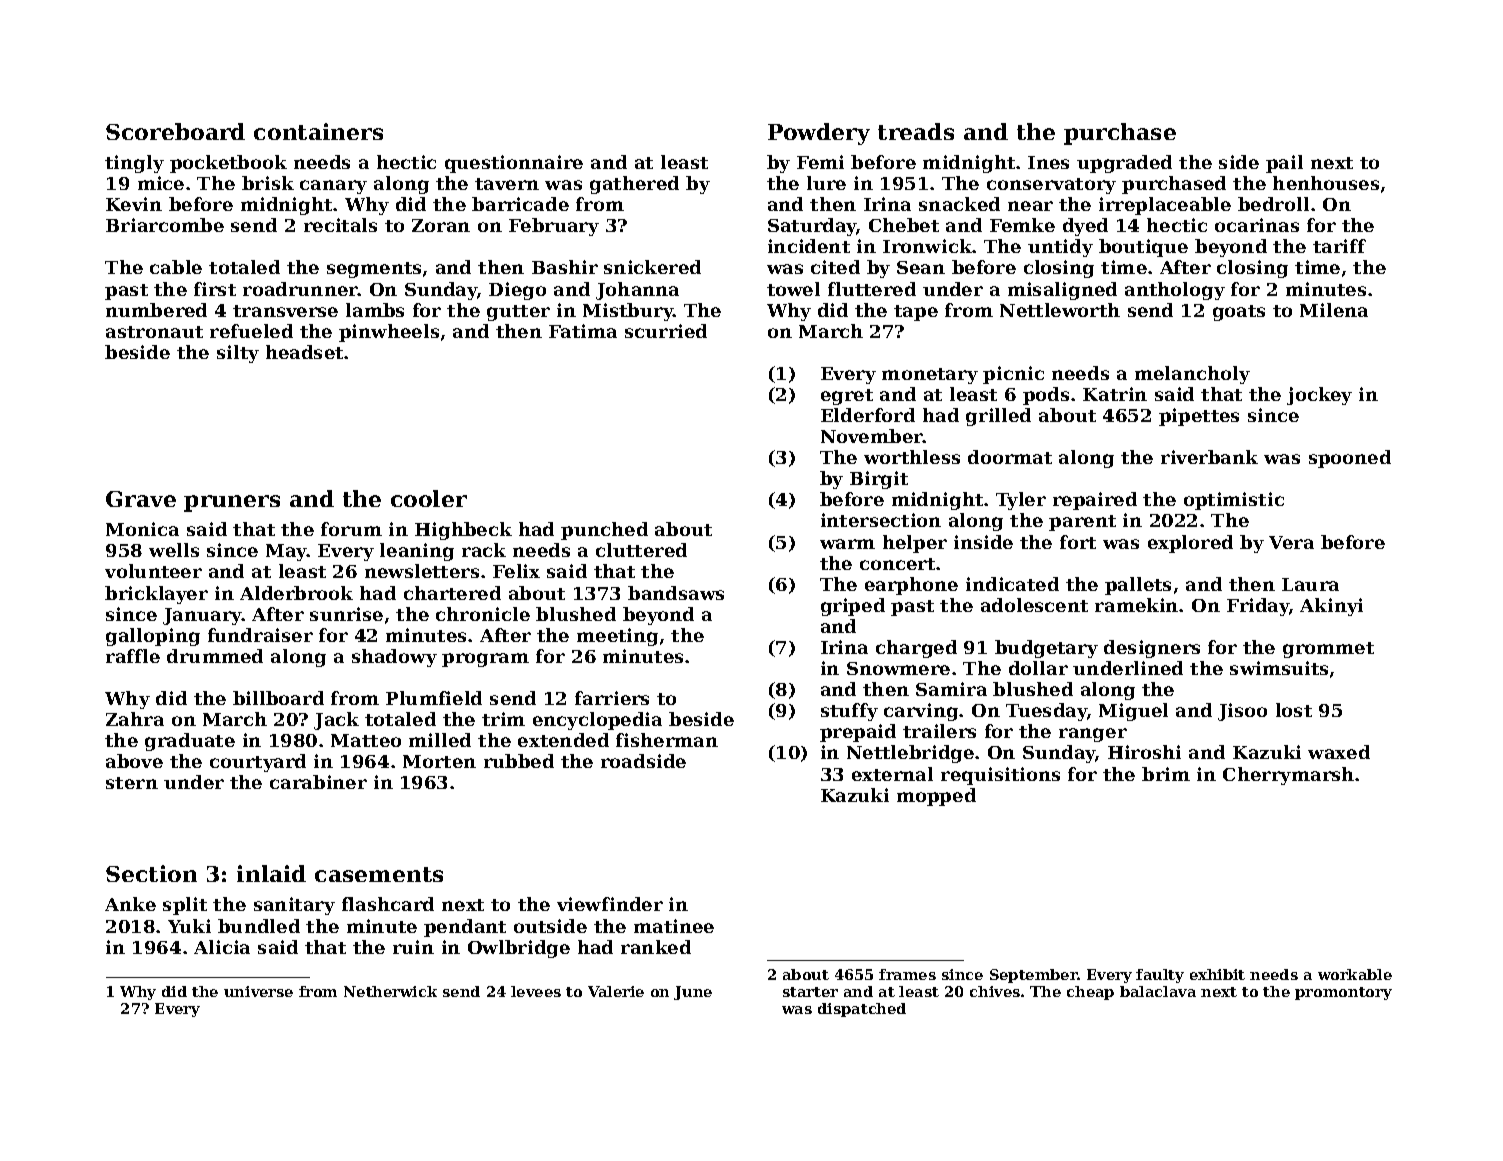 The image size is (1503, 1161). I want to click on promontory, so click(1343, 993).
